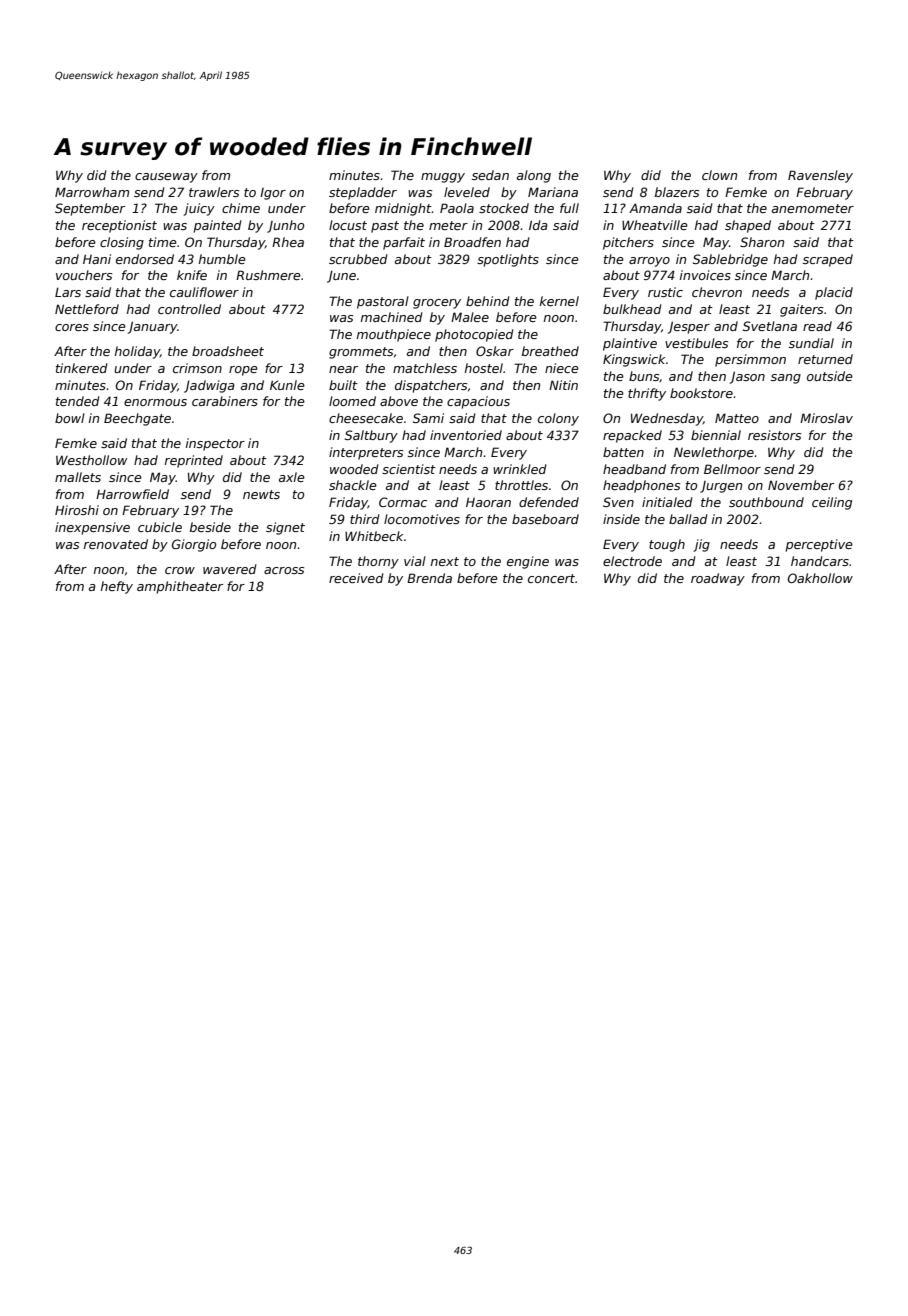 The height and width of the document is (1316, 908). Describe the element at coordinates (559, 301) in the document. I see `kernel` at that location.
